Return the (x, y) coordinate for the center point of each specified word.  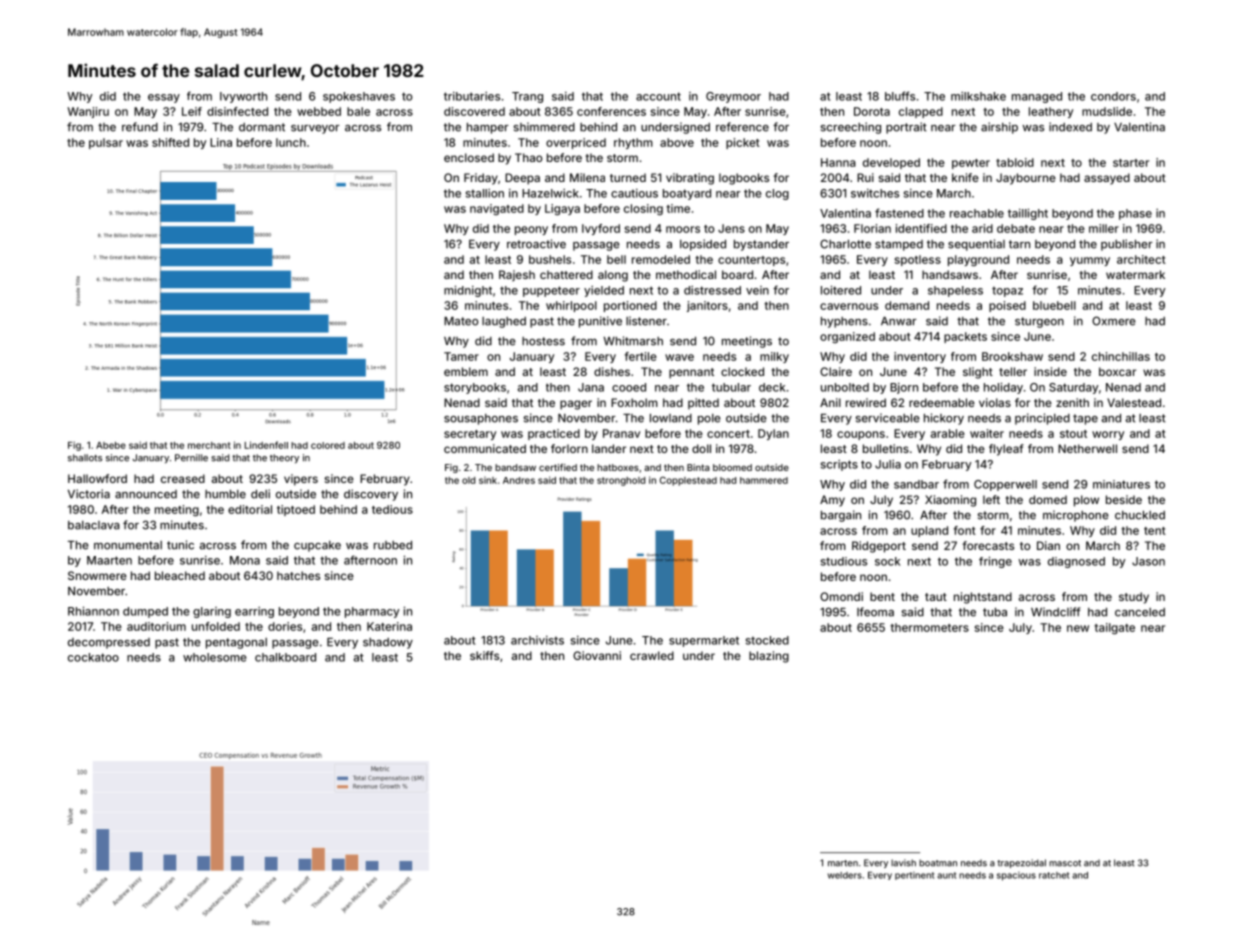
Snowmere (97, 575)
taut (936, 597)
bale (358, 111)
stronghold (621, 481)
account (658, 96)
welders (845, 875)
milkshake (978, 96)
